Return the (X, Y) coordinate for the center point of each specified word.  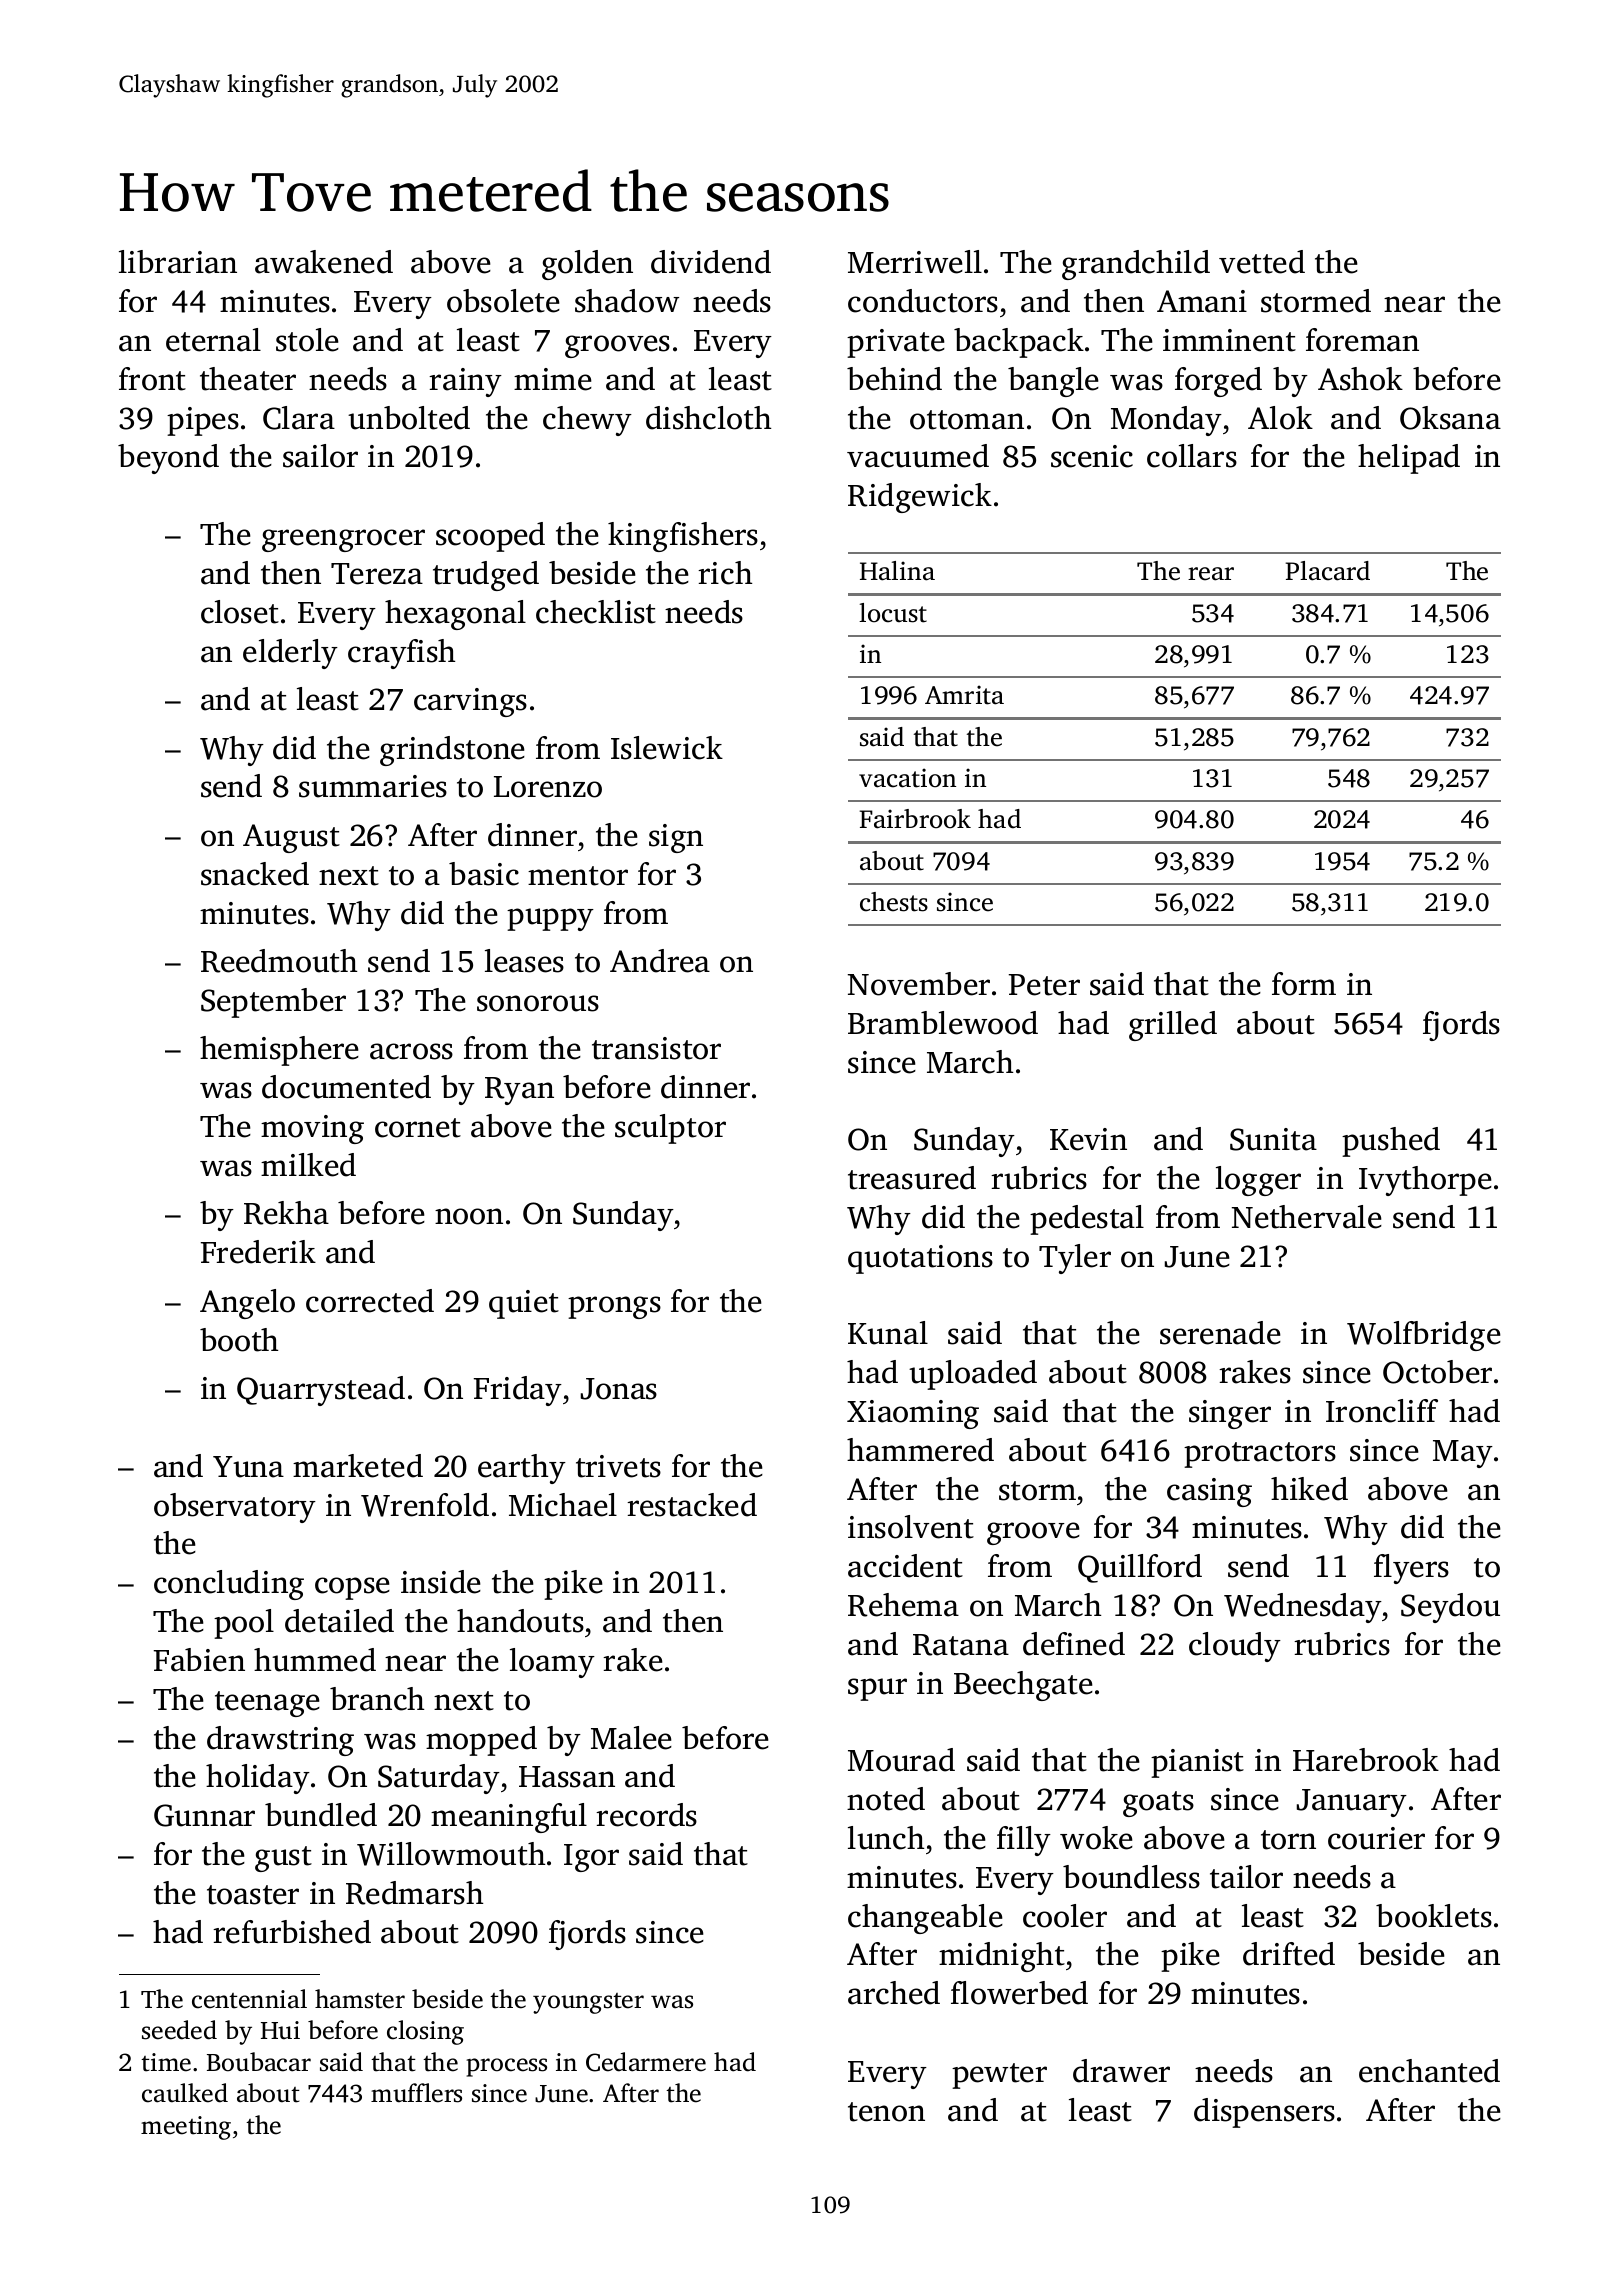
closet (240, 612)
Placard (1327, 571)
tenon (886, 2112)
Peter (1044, 985)
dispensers (1264, 2113)
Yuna (248, 1467)
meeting (186, 2128)
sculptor (670, 1129)
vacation (907, 778)
